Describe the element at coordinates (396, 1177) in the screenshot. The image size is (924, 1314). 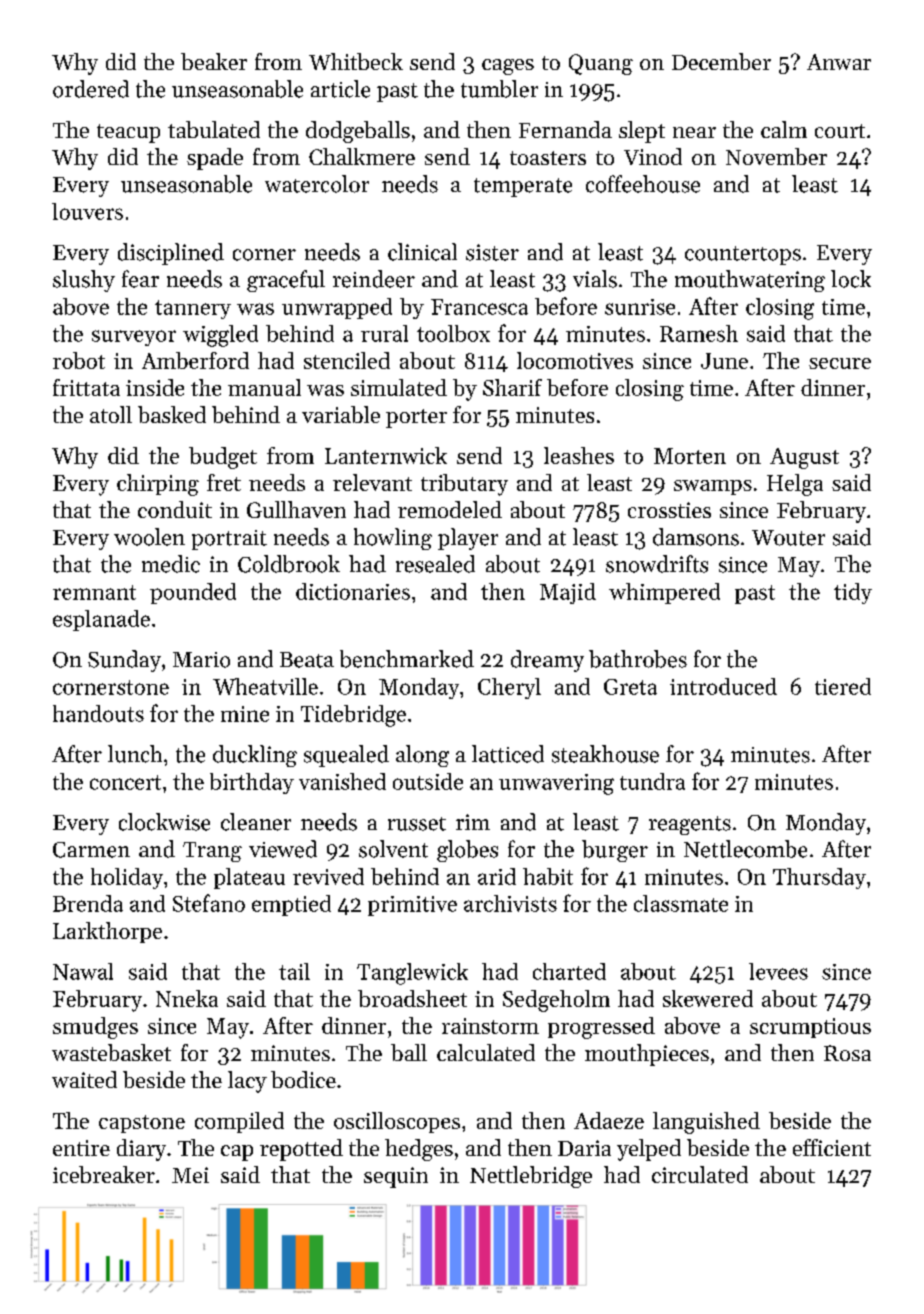
I see `sequin` at that location.
